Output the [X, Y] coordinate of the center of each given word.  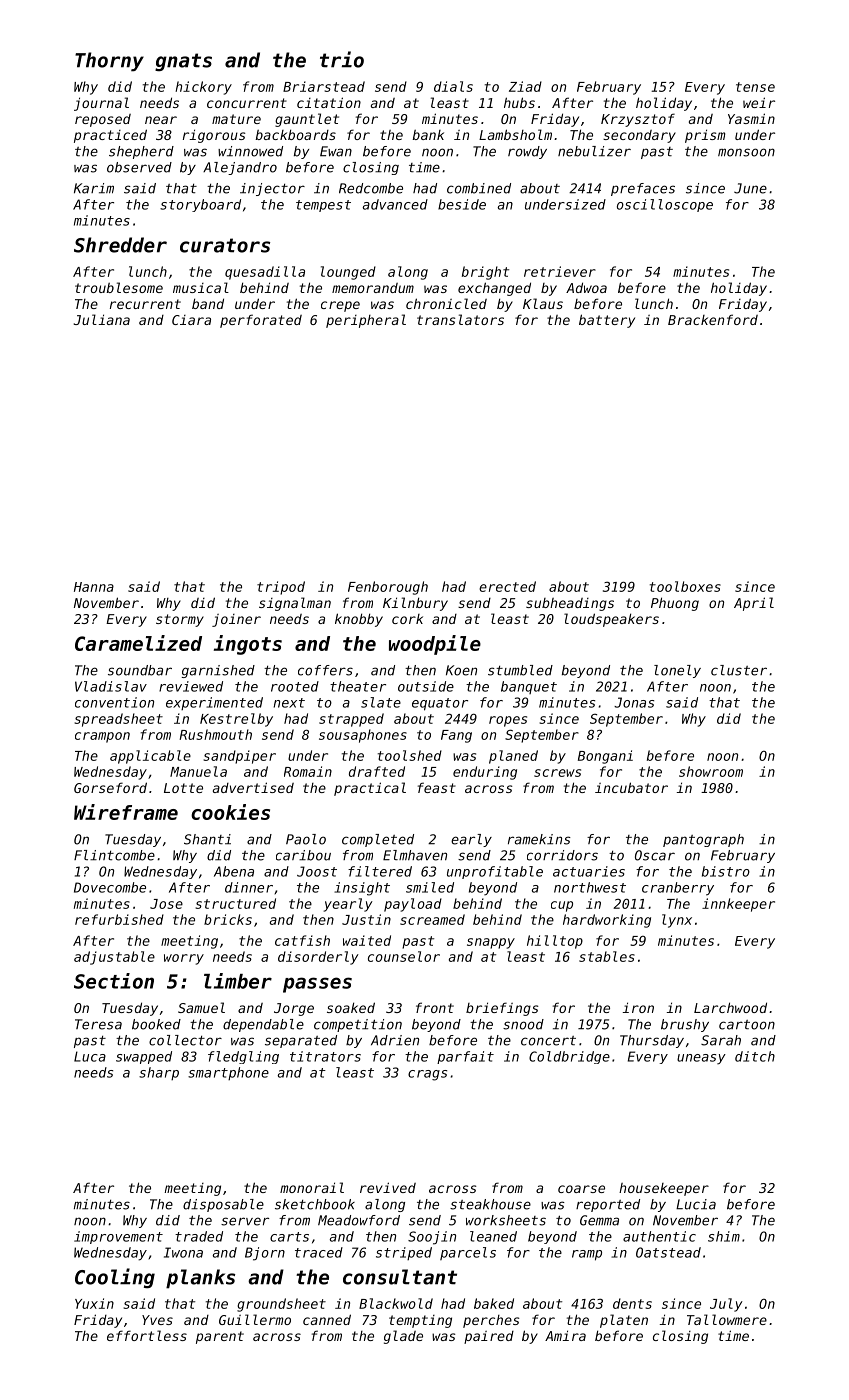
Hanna [94, 587]
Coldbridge [569, 1057]
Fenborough [388, 588]
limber [238, 981]
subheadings [570, 604]
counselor [404, 956]
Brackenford [713, 319]
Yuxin [94, 1303]
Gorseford [110, 787]
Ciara [191, 320]
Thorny [109, 62]
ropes [508, 721]
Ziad [525, 86]
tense [755, 87]
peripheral [366, 321]
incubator [631, 787]
